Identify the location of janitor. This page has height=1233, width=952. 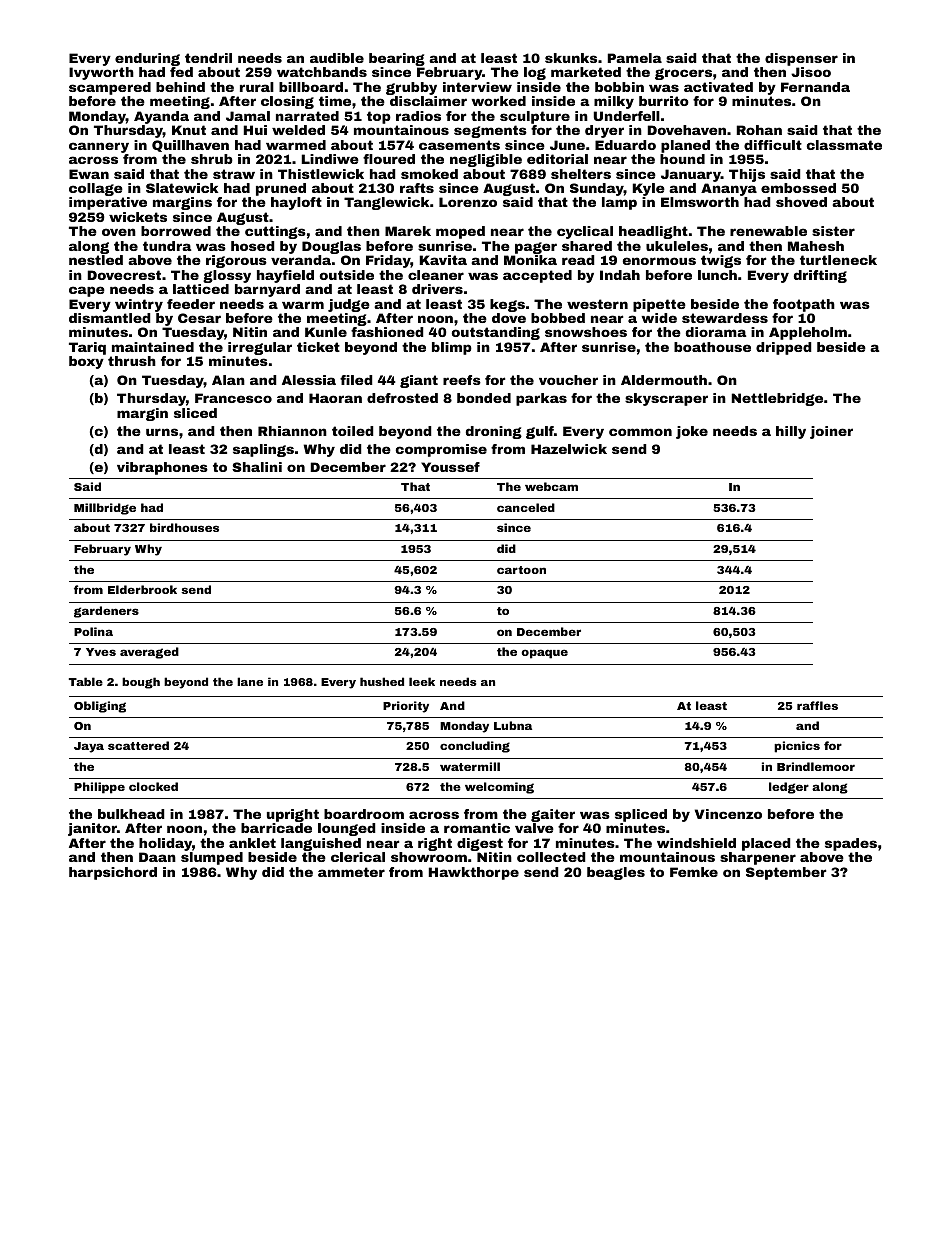
(92, 829).
